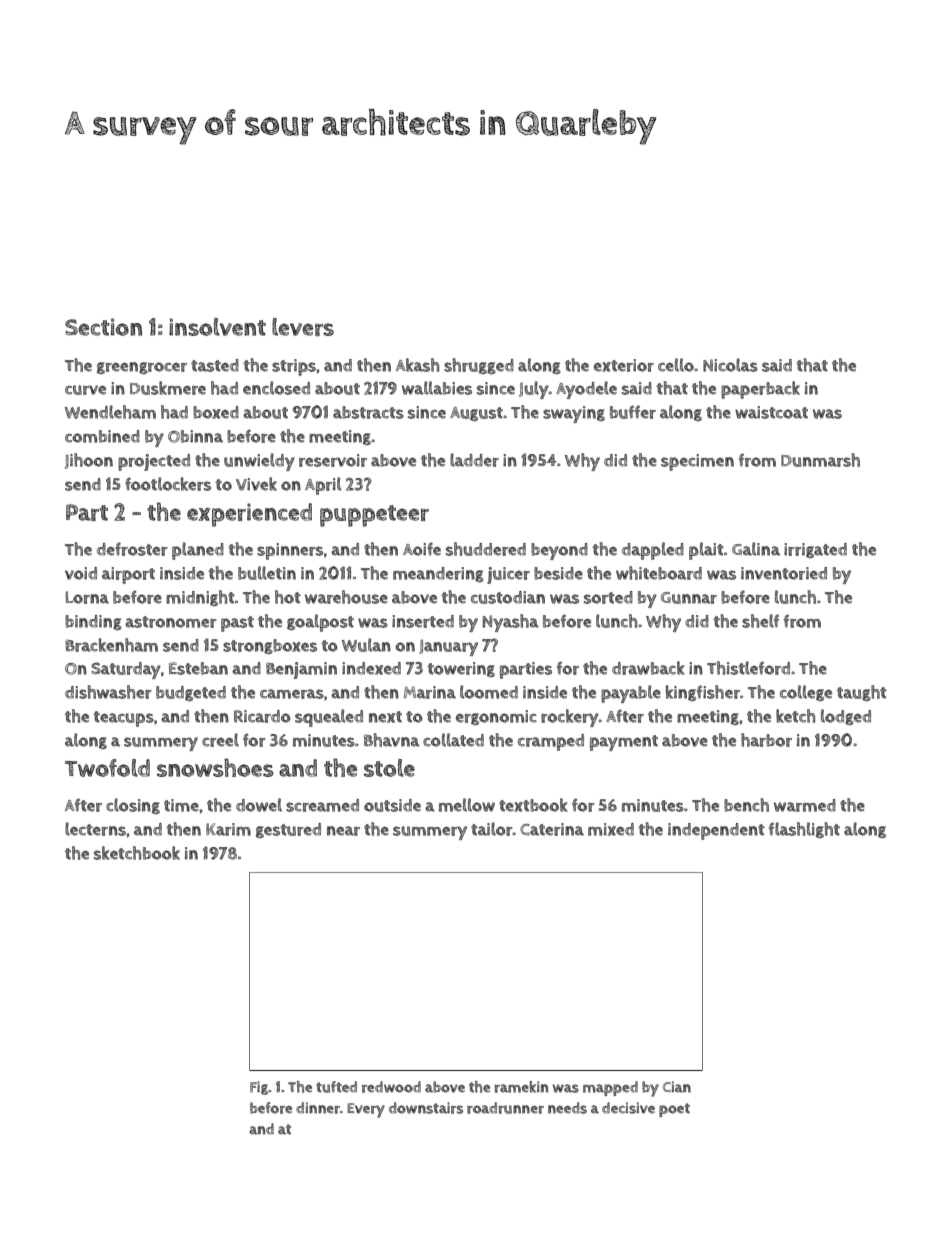 This page has height=1233, width=952. What do you see at coordinates (730, 365) in the page?
I see `Nicolas` at bounding box center [730, 365].
